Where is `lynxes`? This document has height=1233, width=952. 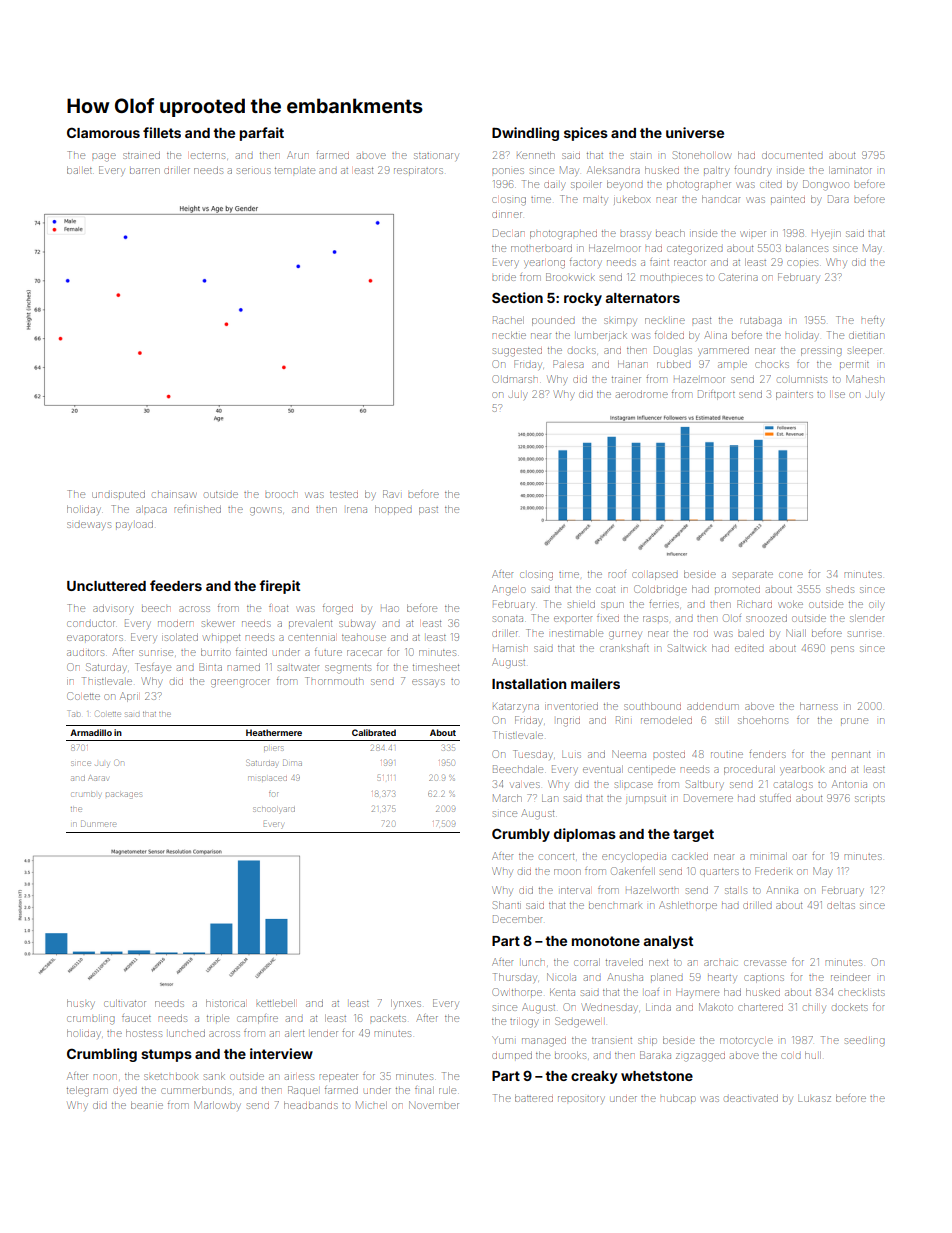 lynxes is located at coordinates (406, 1004).
